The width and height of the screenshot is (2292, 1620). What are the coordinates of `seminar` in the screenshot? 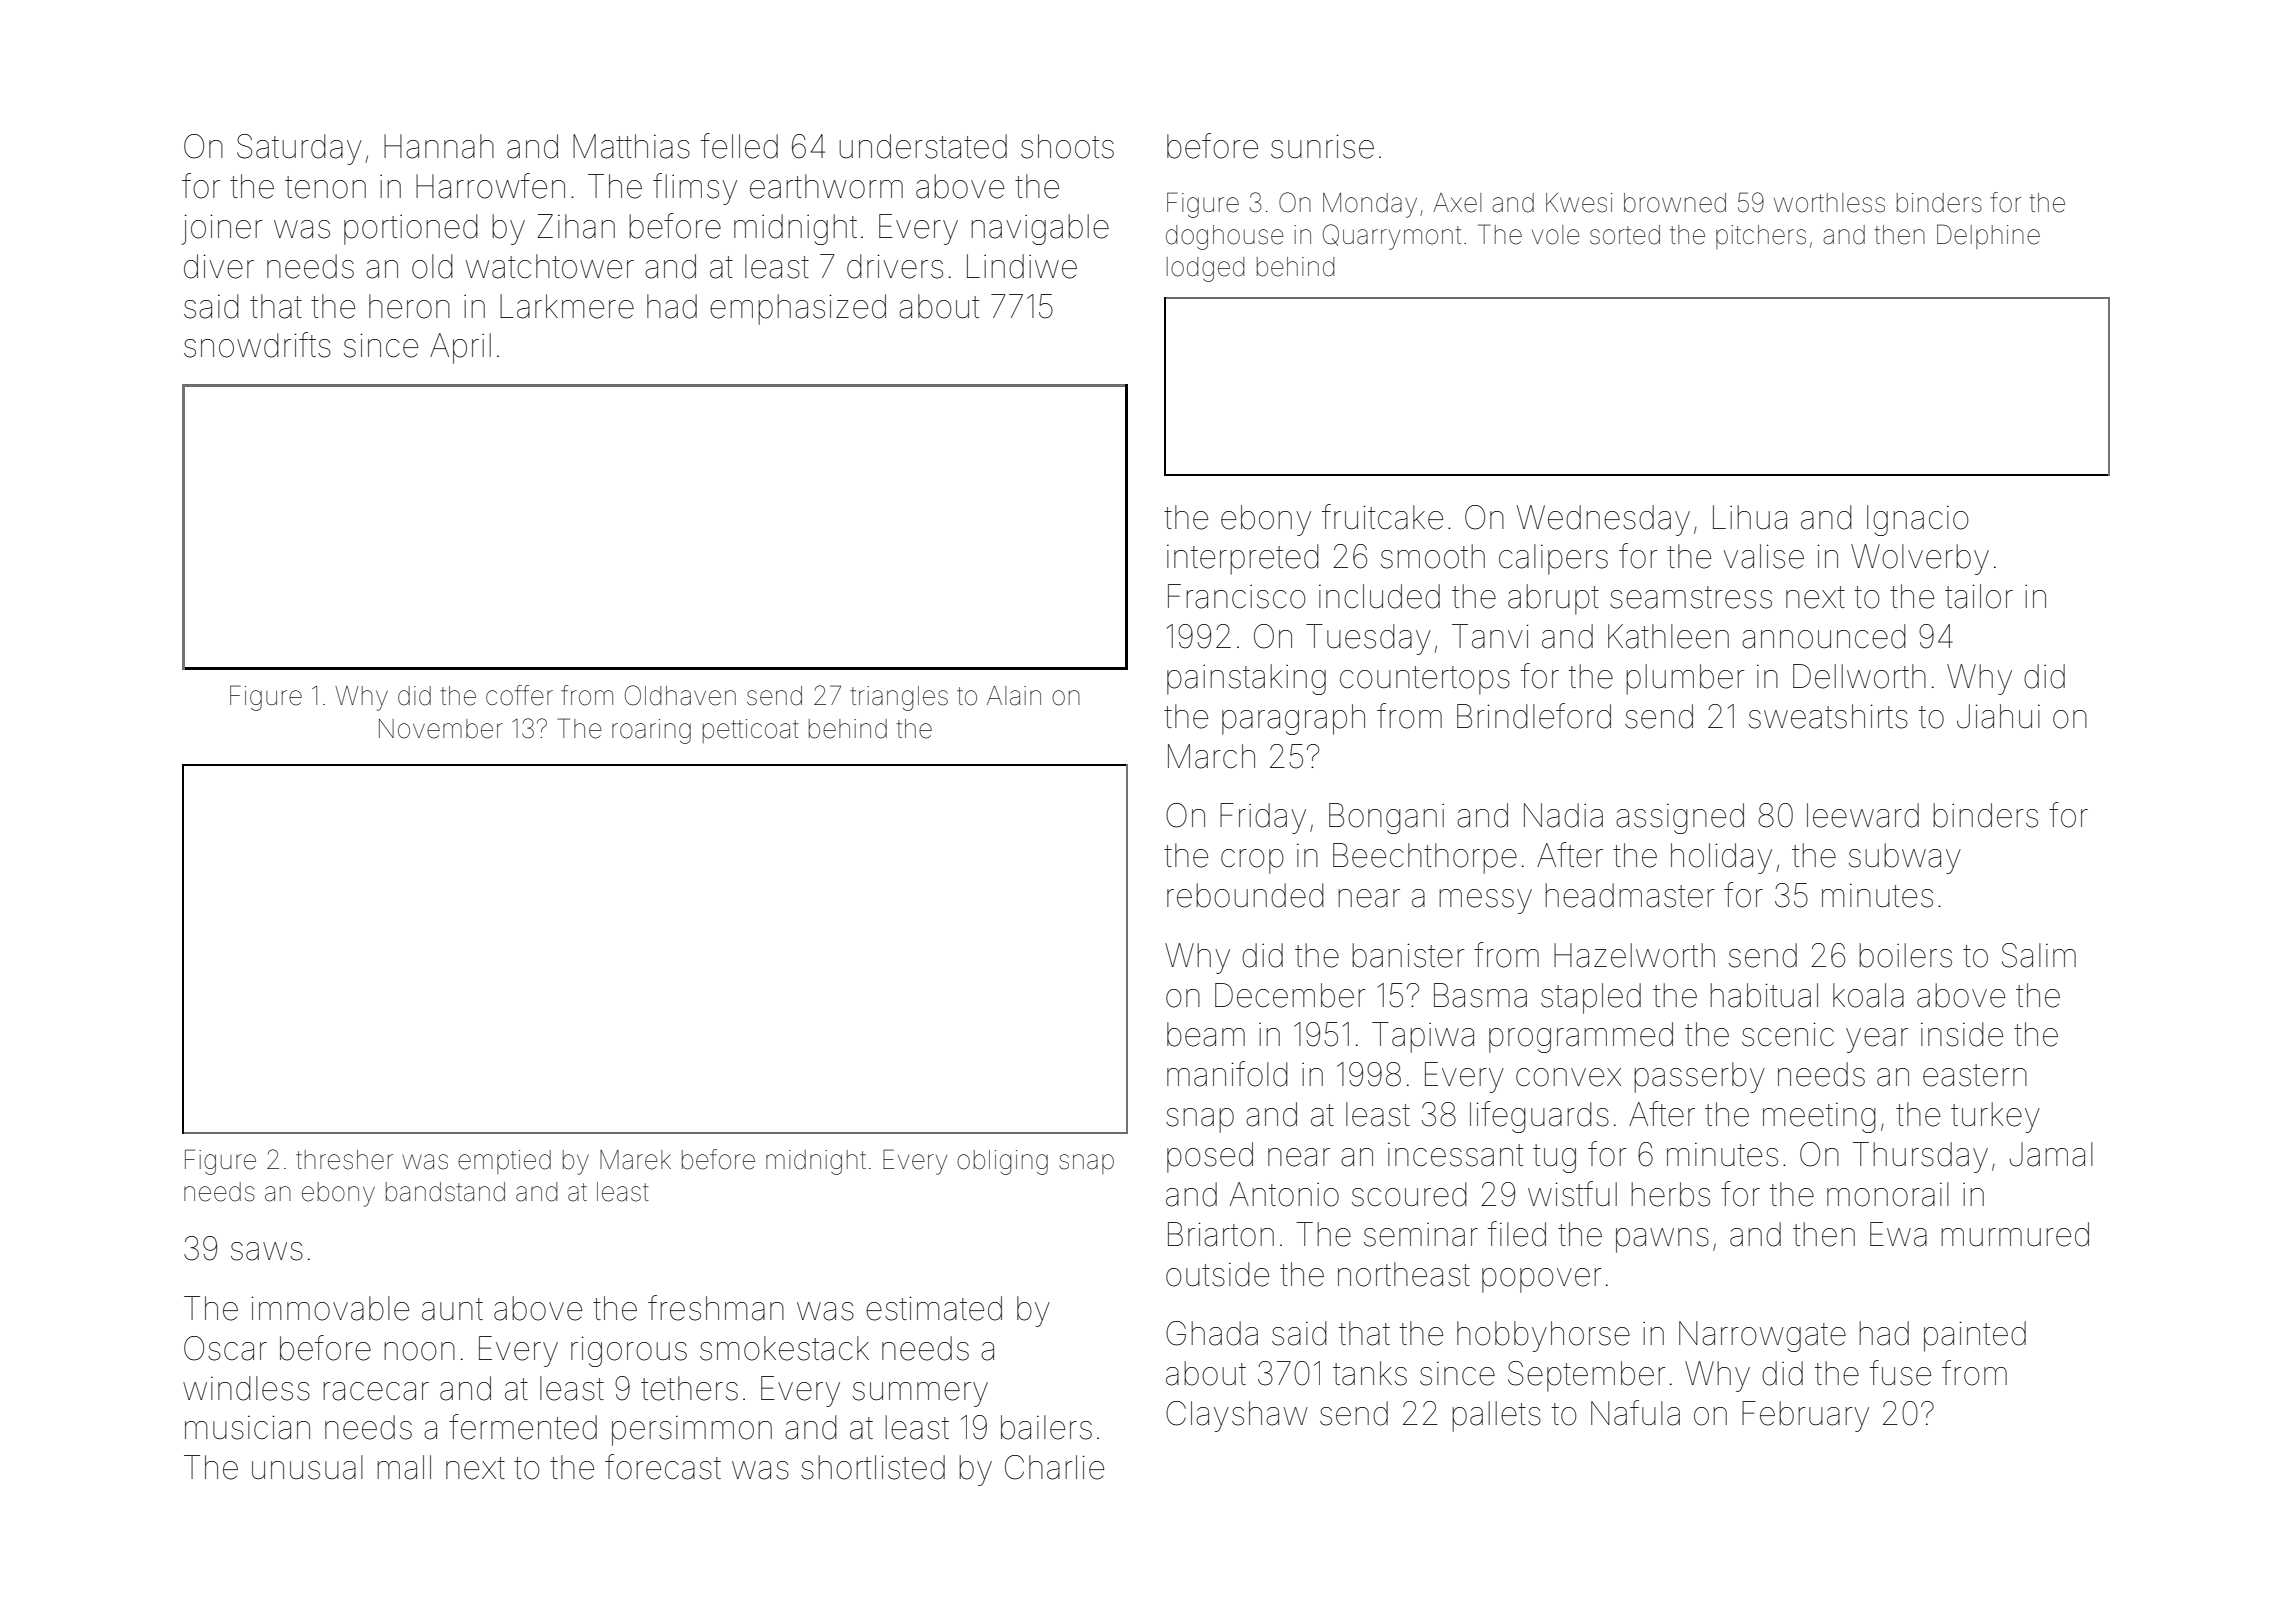 It's located at (1421, 1235).
